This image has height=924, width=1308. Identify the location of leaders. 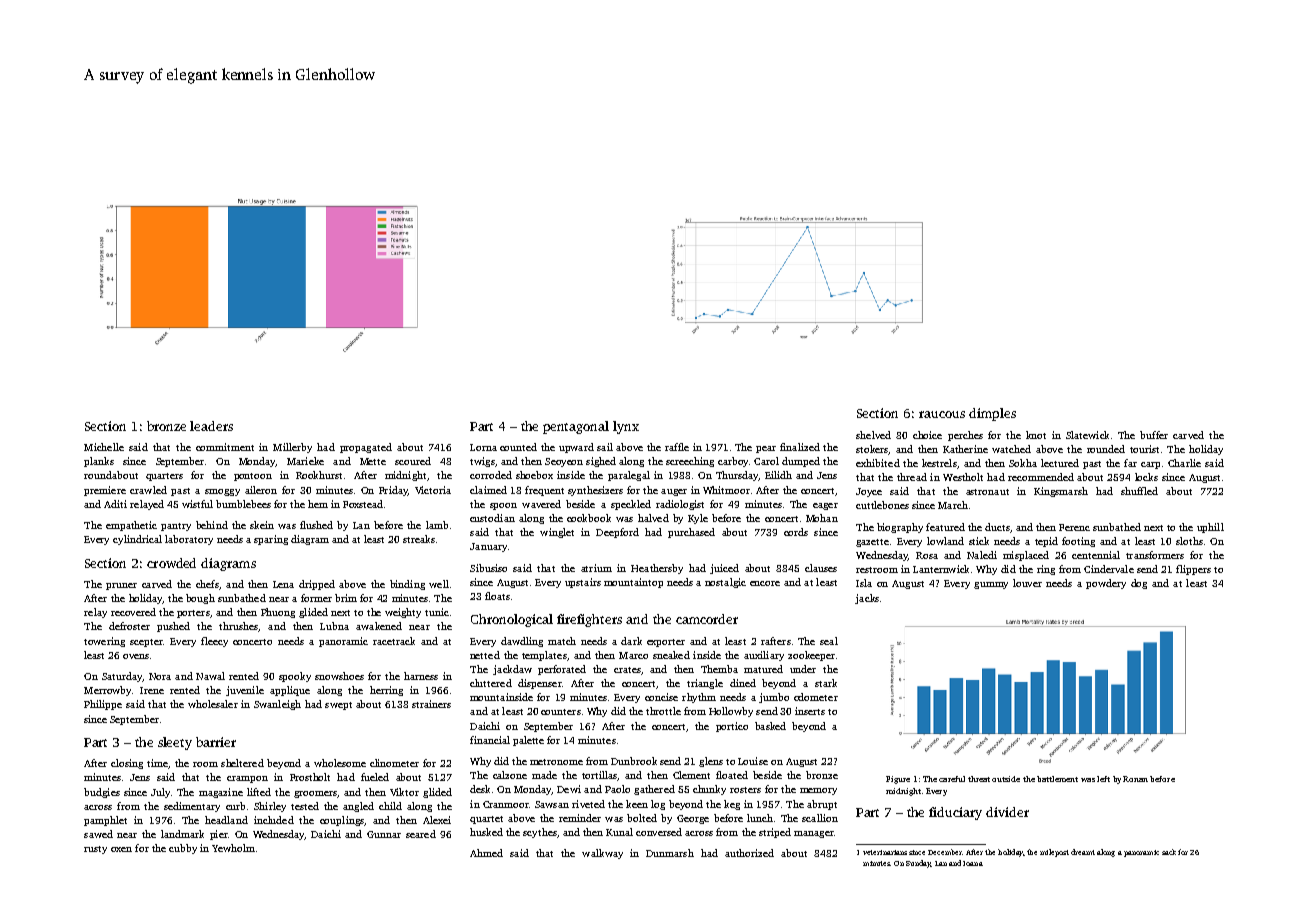
(211, 426).
